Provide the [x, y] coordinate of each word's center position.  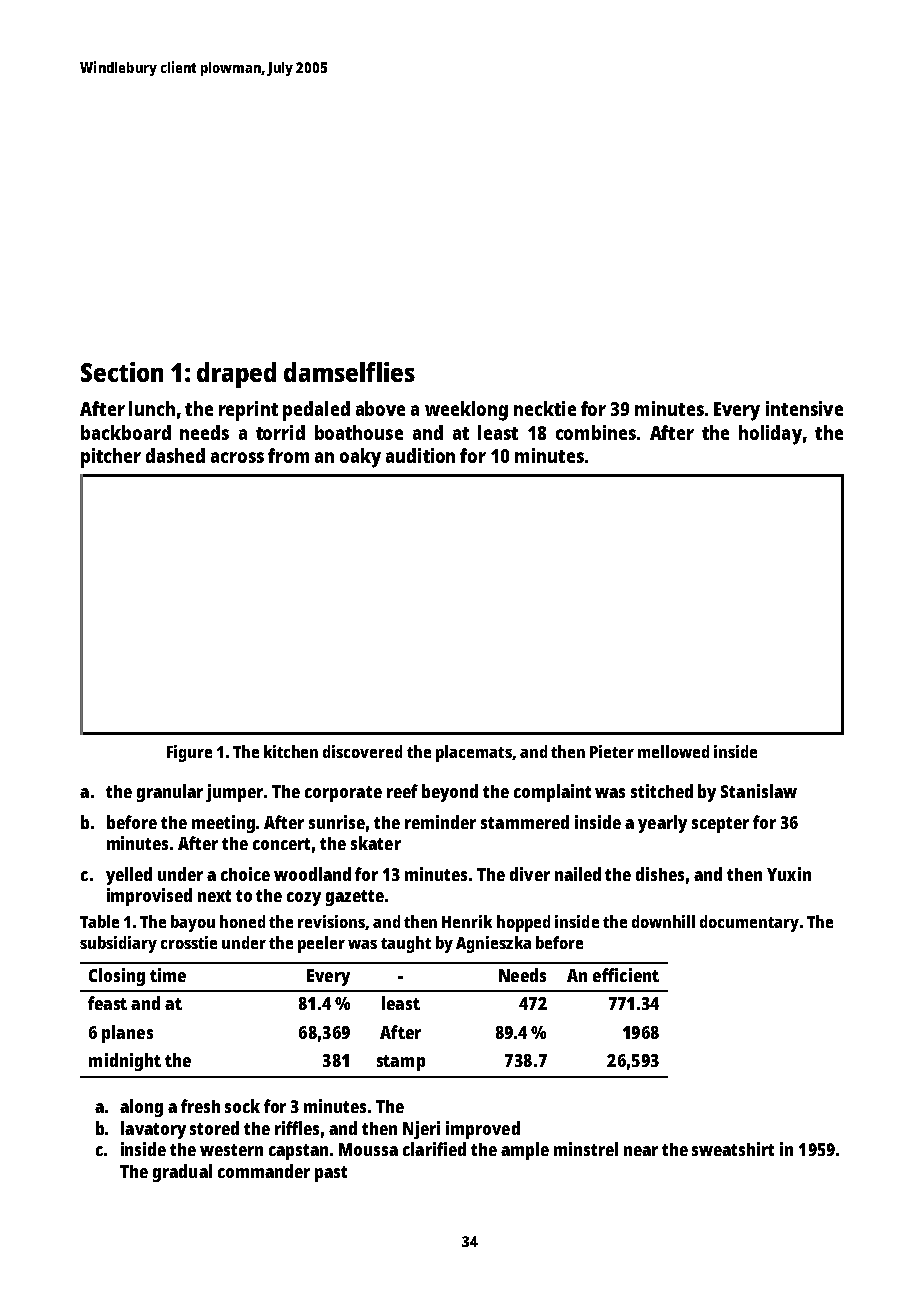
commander [264, 1171]
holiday [770, 435]
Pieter [612, 751]
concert [281, 844]
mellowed [673, 751]
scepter [720, 825]
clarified [434, 1149]
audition [420, 455]
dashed [175, 455]
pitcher [111, 458]
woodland [312, 874]
